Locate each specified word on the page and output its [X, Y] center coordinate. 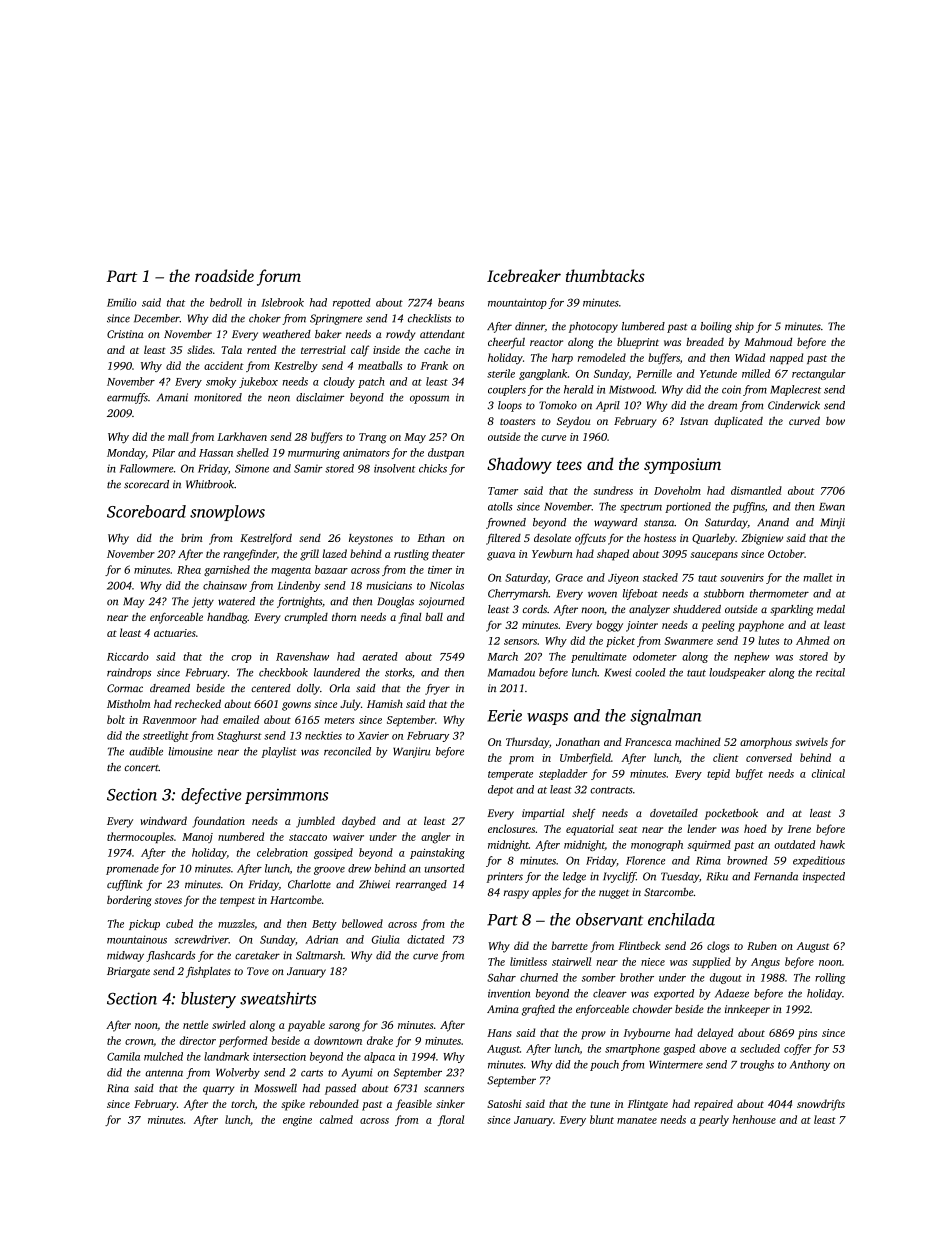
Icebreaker [524, 275]
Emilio [122, 302]
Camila [123, 1056]
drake [380, 1040]
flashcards [170, 956]
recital [830, 672]
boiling [716, 327]
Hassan [216, 453]
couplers [507, 390]
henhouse [754, 1119]
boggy [609, 626]
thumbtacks [605, 275]
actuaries [175, 633]
